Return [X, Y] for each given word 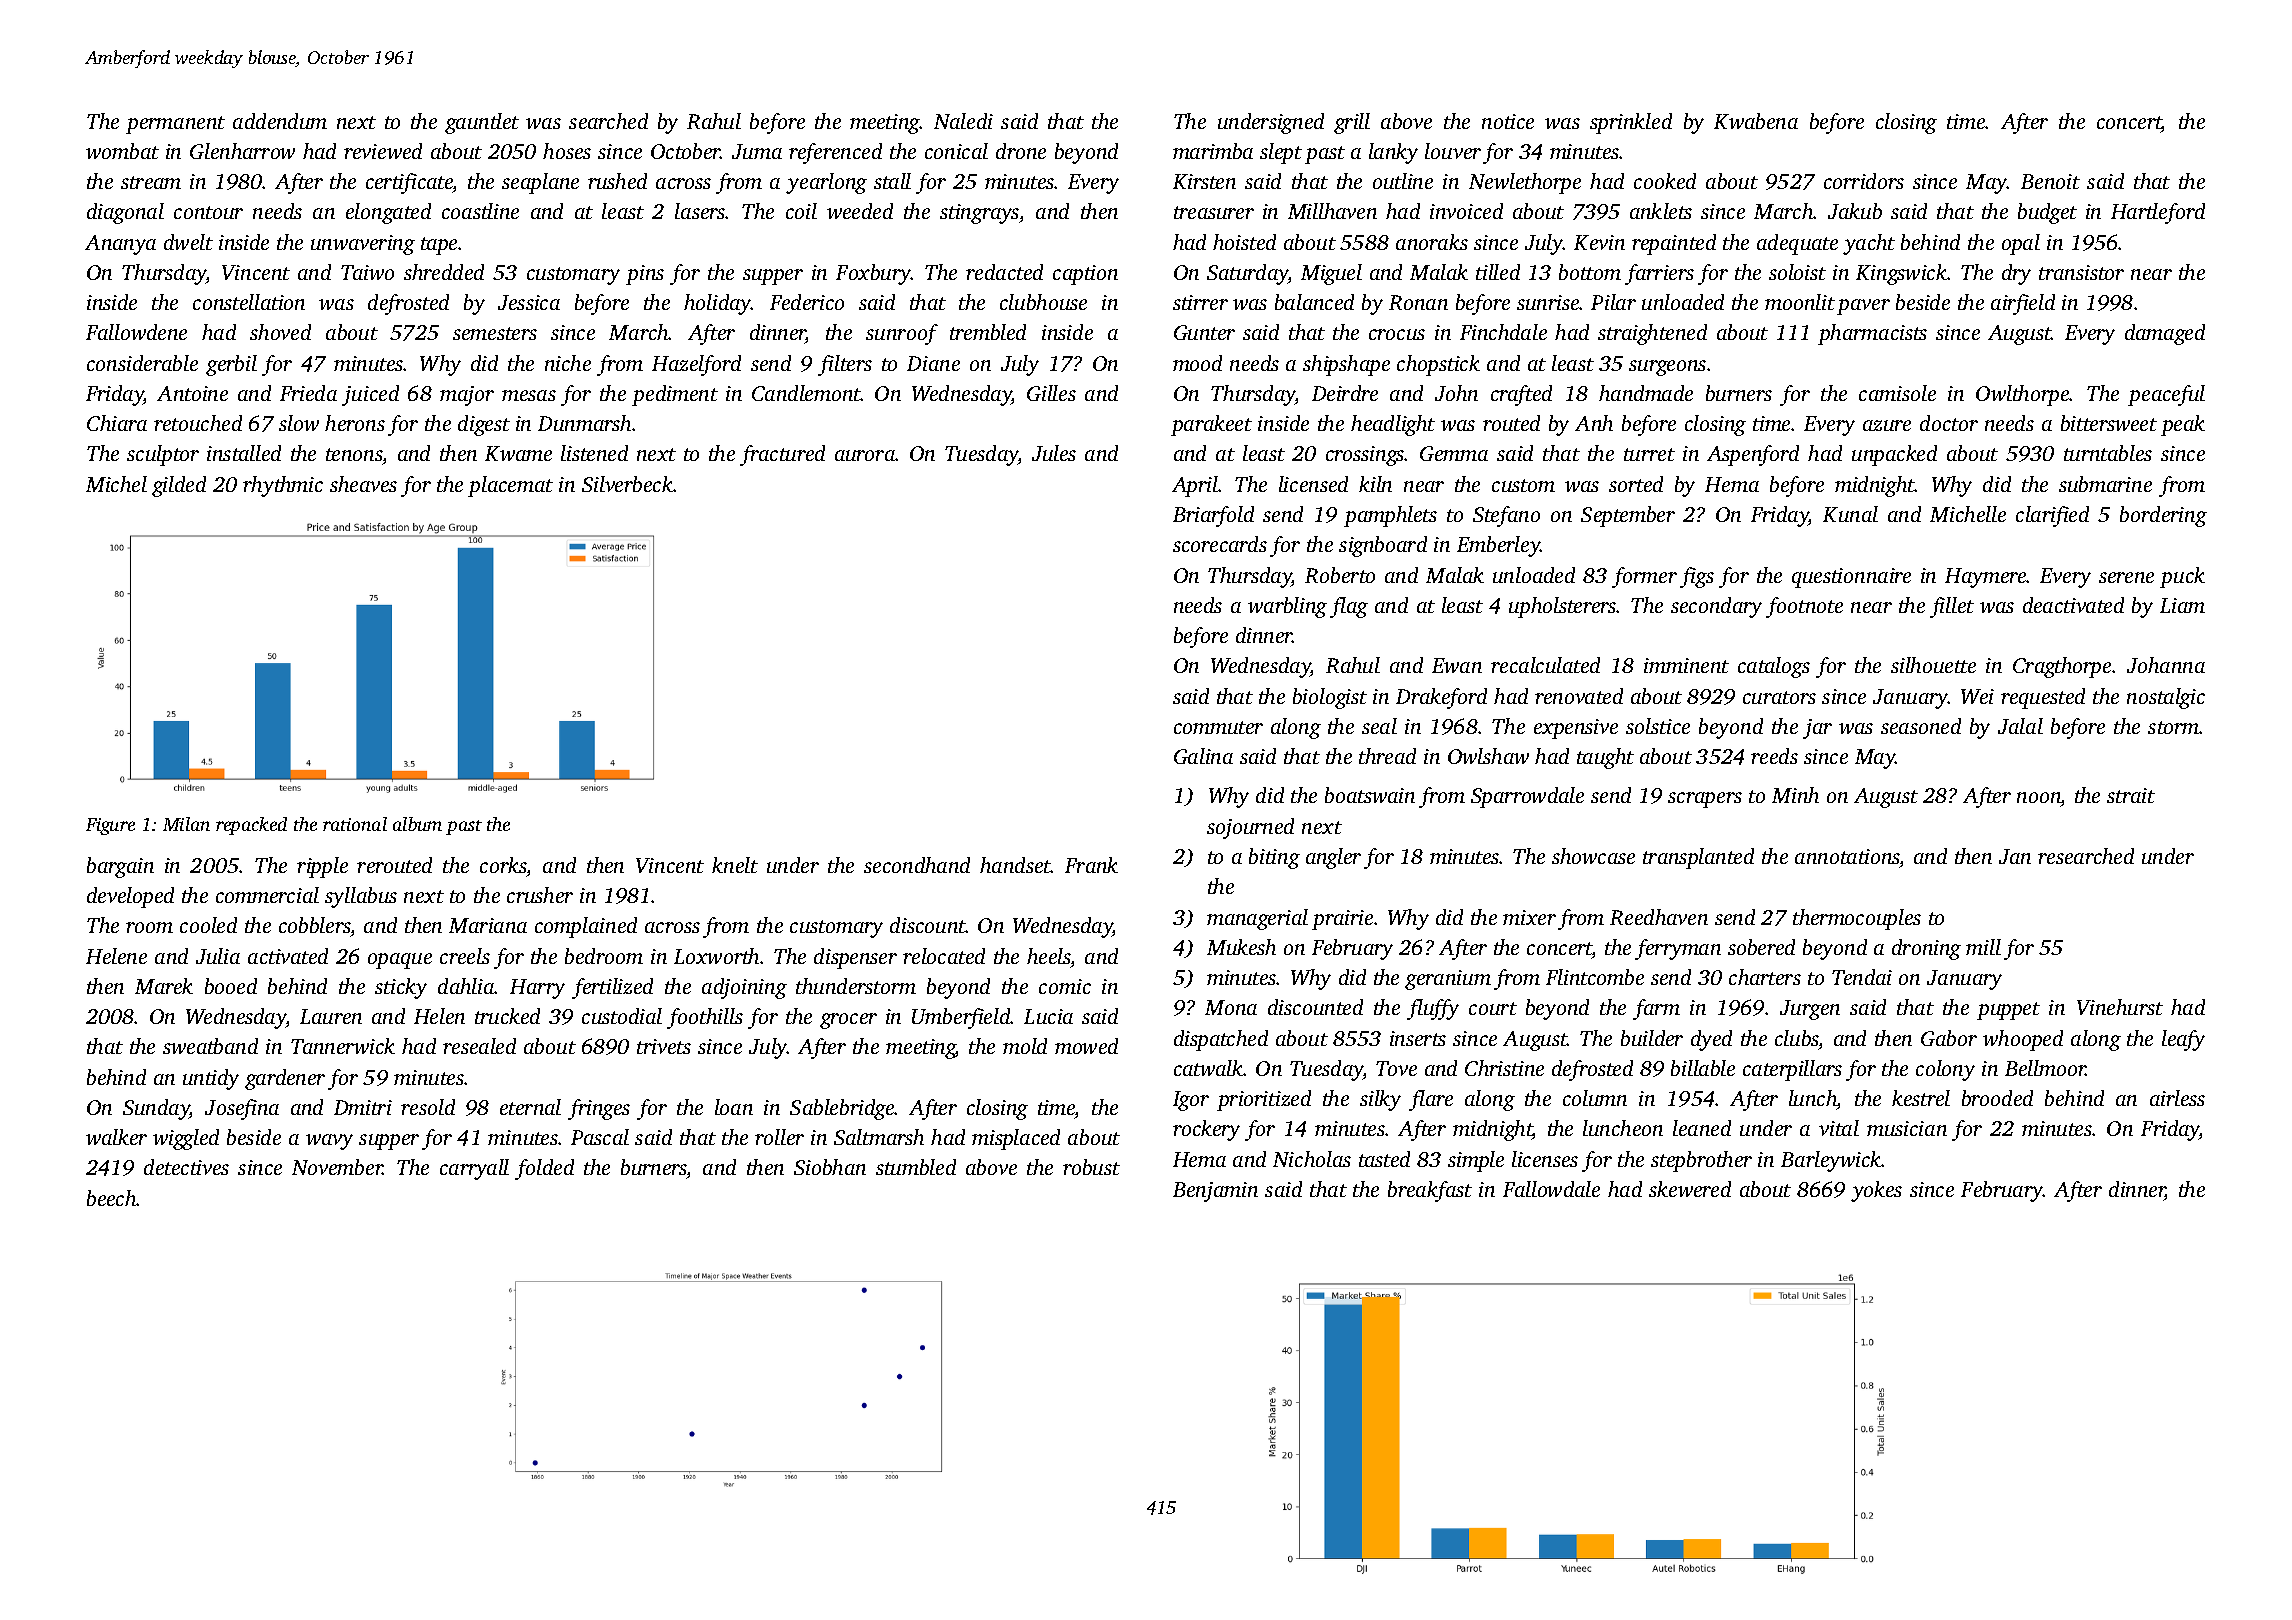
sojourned [1250, 828]
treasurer [1214, 212]
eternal [530, 1107]
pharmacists [1872, 334]
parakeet [1211, 425]
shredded [444, 272]
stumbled [916, 1167]
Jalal [2020, 726]
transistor [2081, 272]
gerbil [231, 365]
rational [355, 824]
